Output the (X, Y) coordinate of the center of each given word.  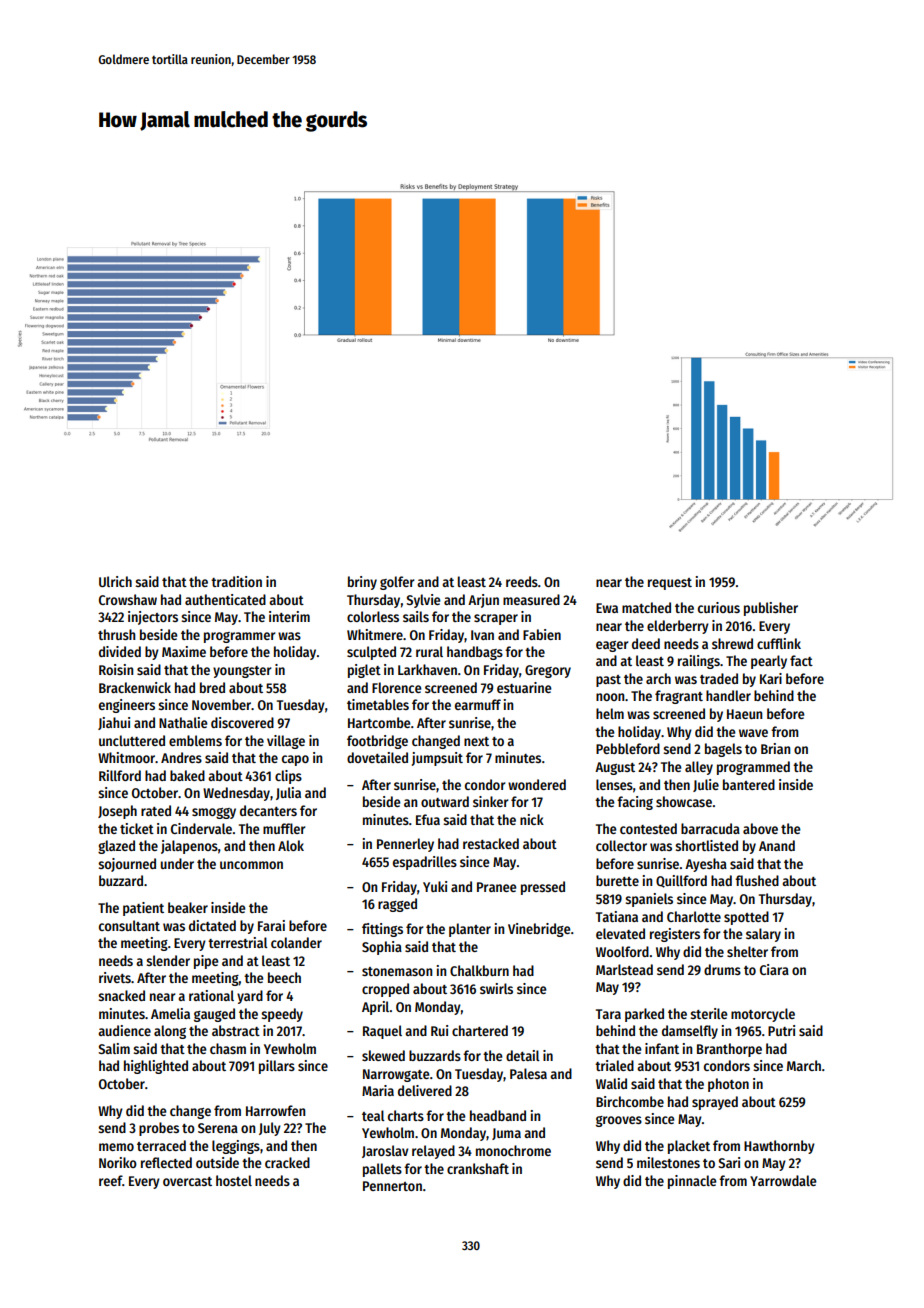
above (760, 828)
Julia (288, 793)
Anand (777, 845)
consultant (129, 925)
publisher (771, 609)
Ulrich (115, 581)
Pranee (497, 887)
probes (159, 1129)
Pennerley (405, 845)
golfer (397, 583)
